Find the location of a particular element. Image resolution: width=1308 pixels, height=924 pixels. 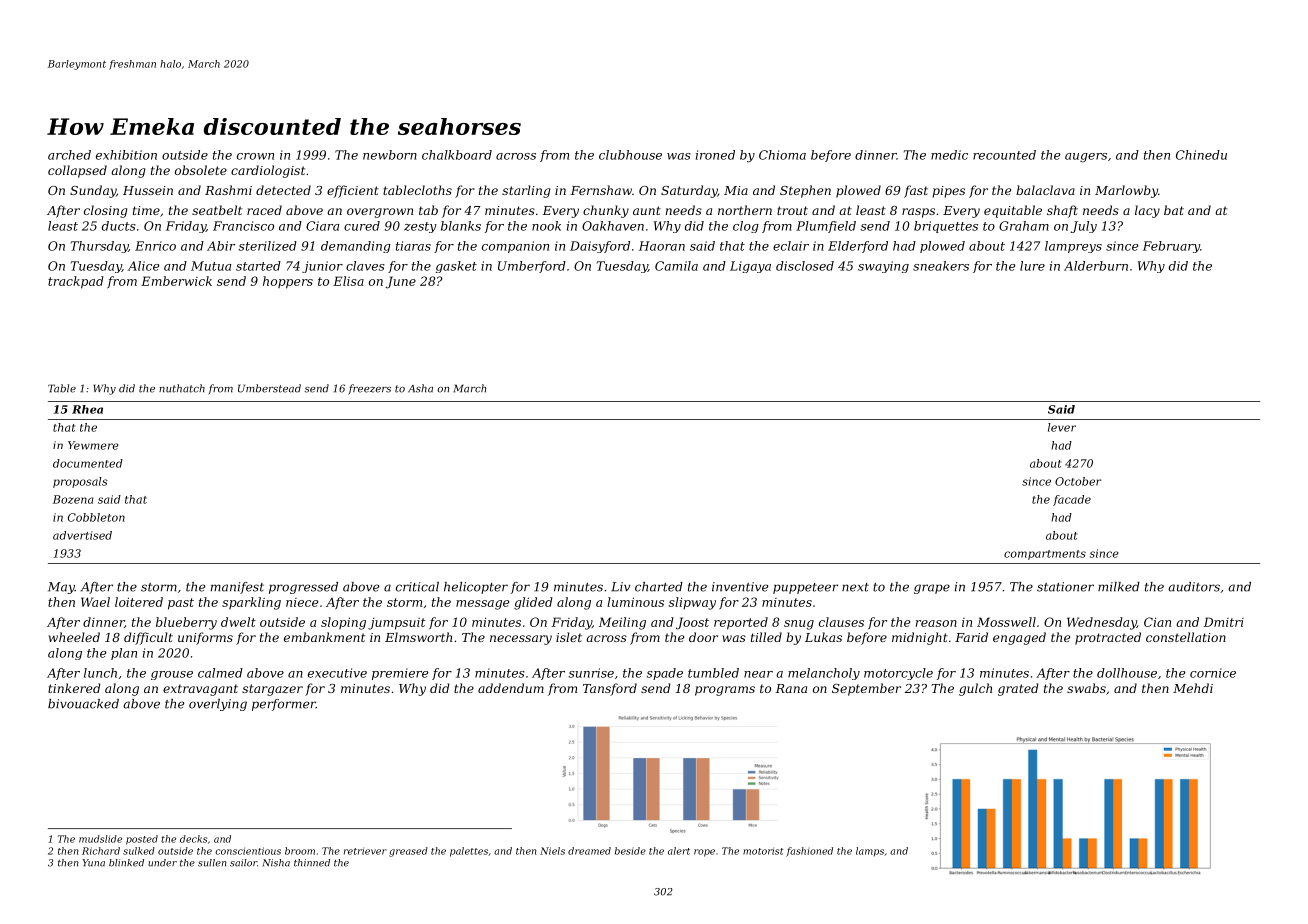

thinned is located at coordinates (312, 863).
